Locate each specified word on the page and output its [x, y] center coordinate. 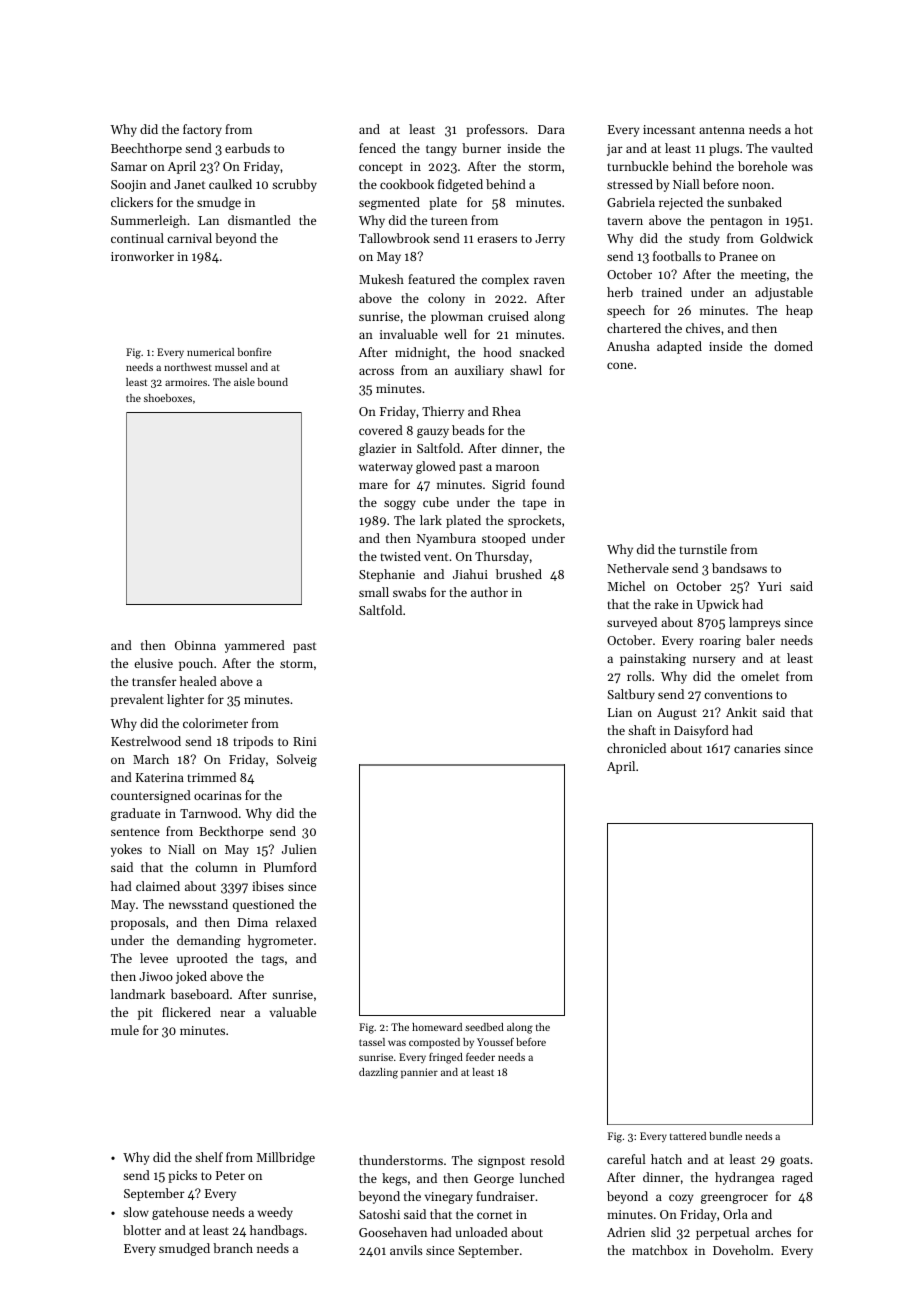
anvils [406, 1250]
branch [233, 1248]
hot [803, 129]
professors [495, 130]
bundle [725, 1136]
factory [202, 130]
